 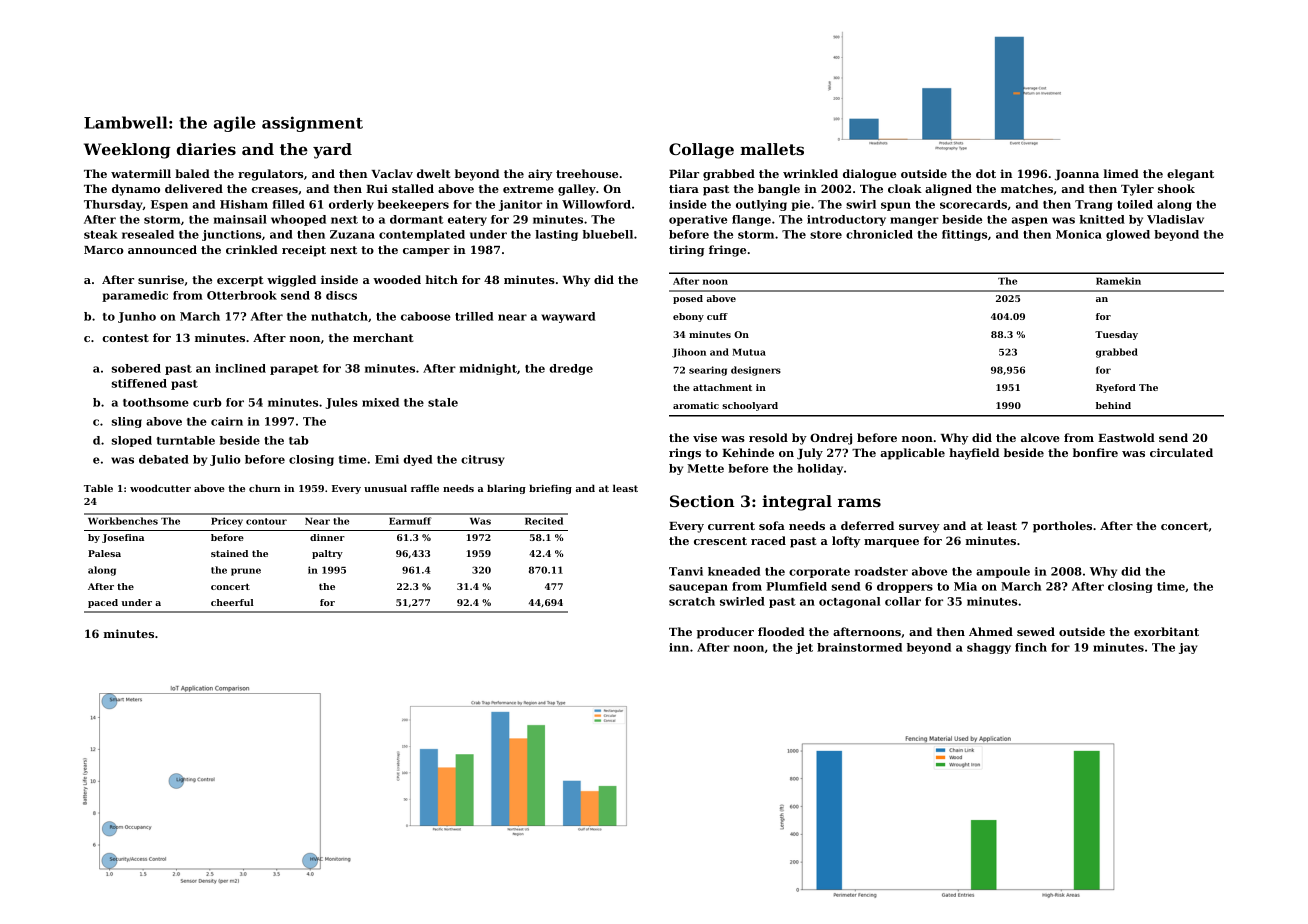 What do you see at coordinates (772, 149) in the screenshot?
I see `mallets` at bounding box center [772, 149].
